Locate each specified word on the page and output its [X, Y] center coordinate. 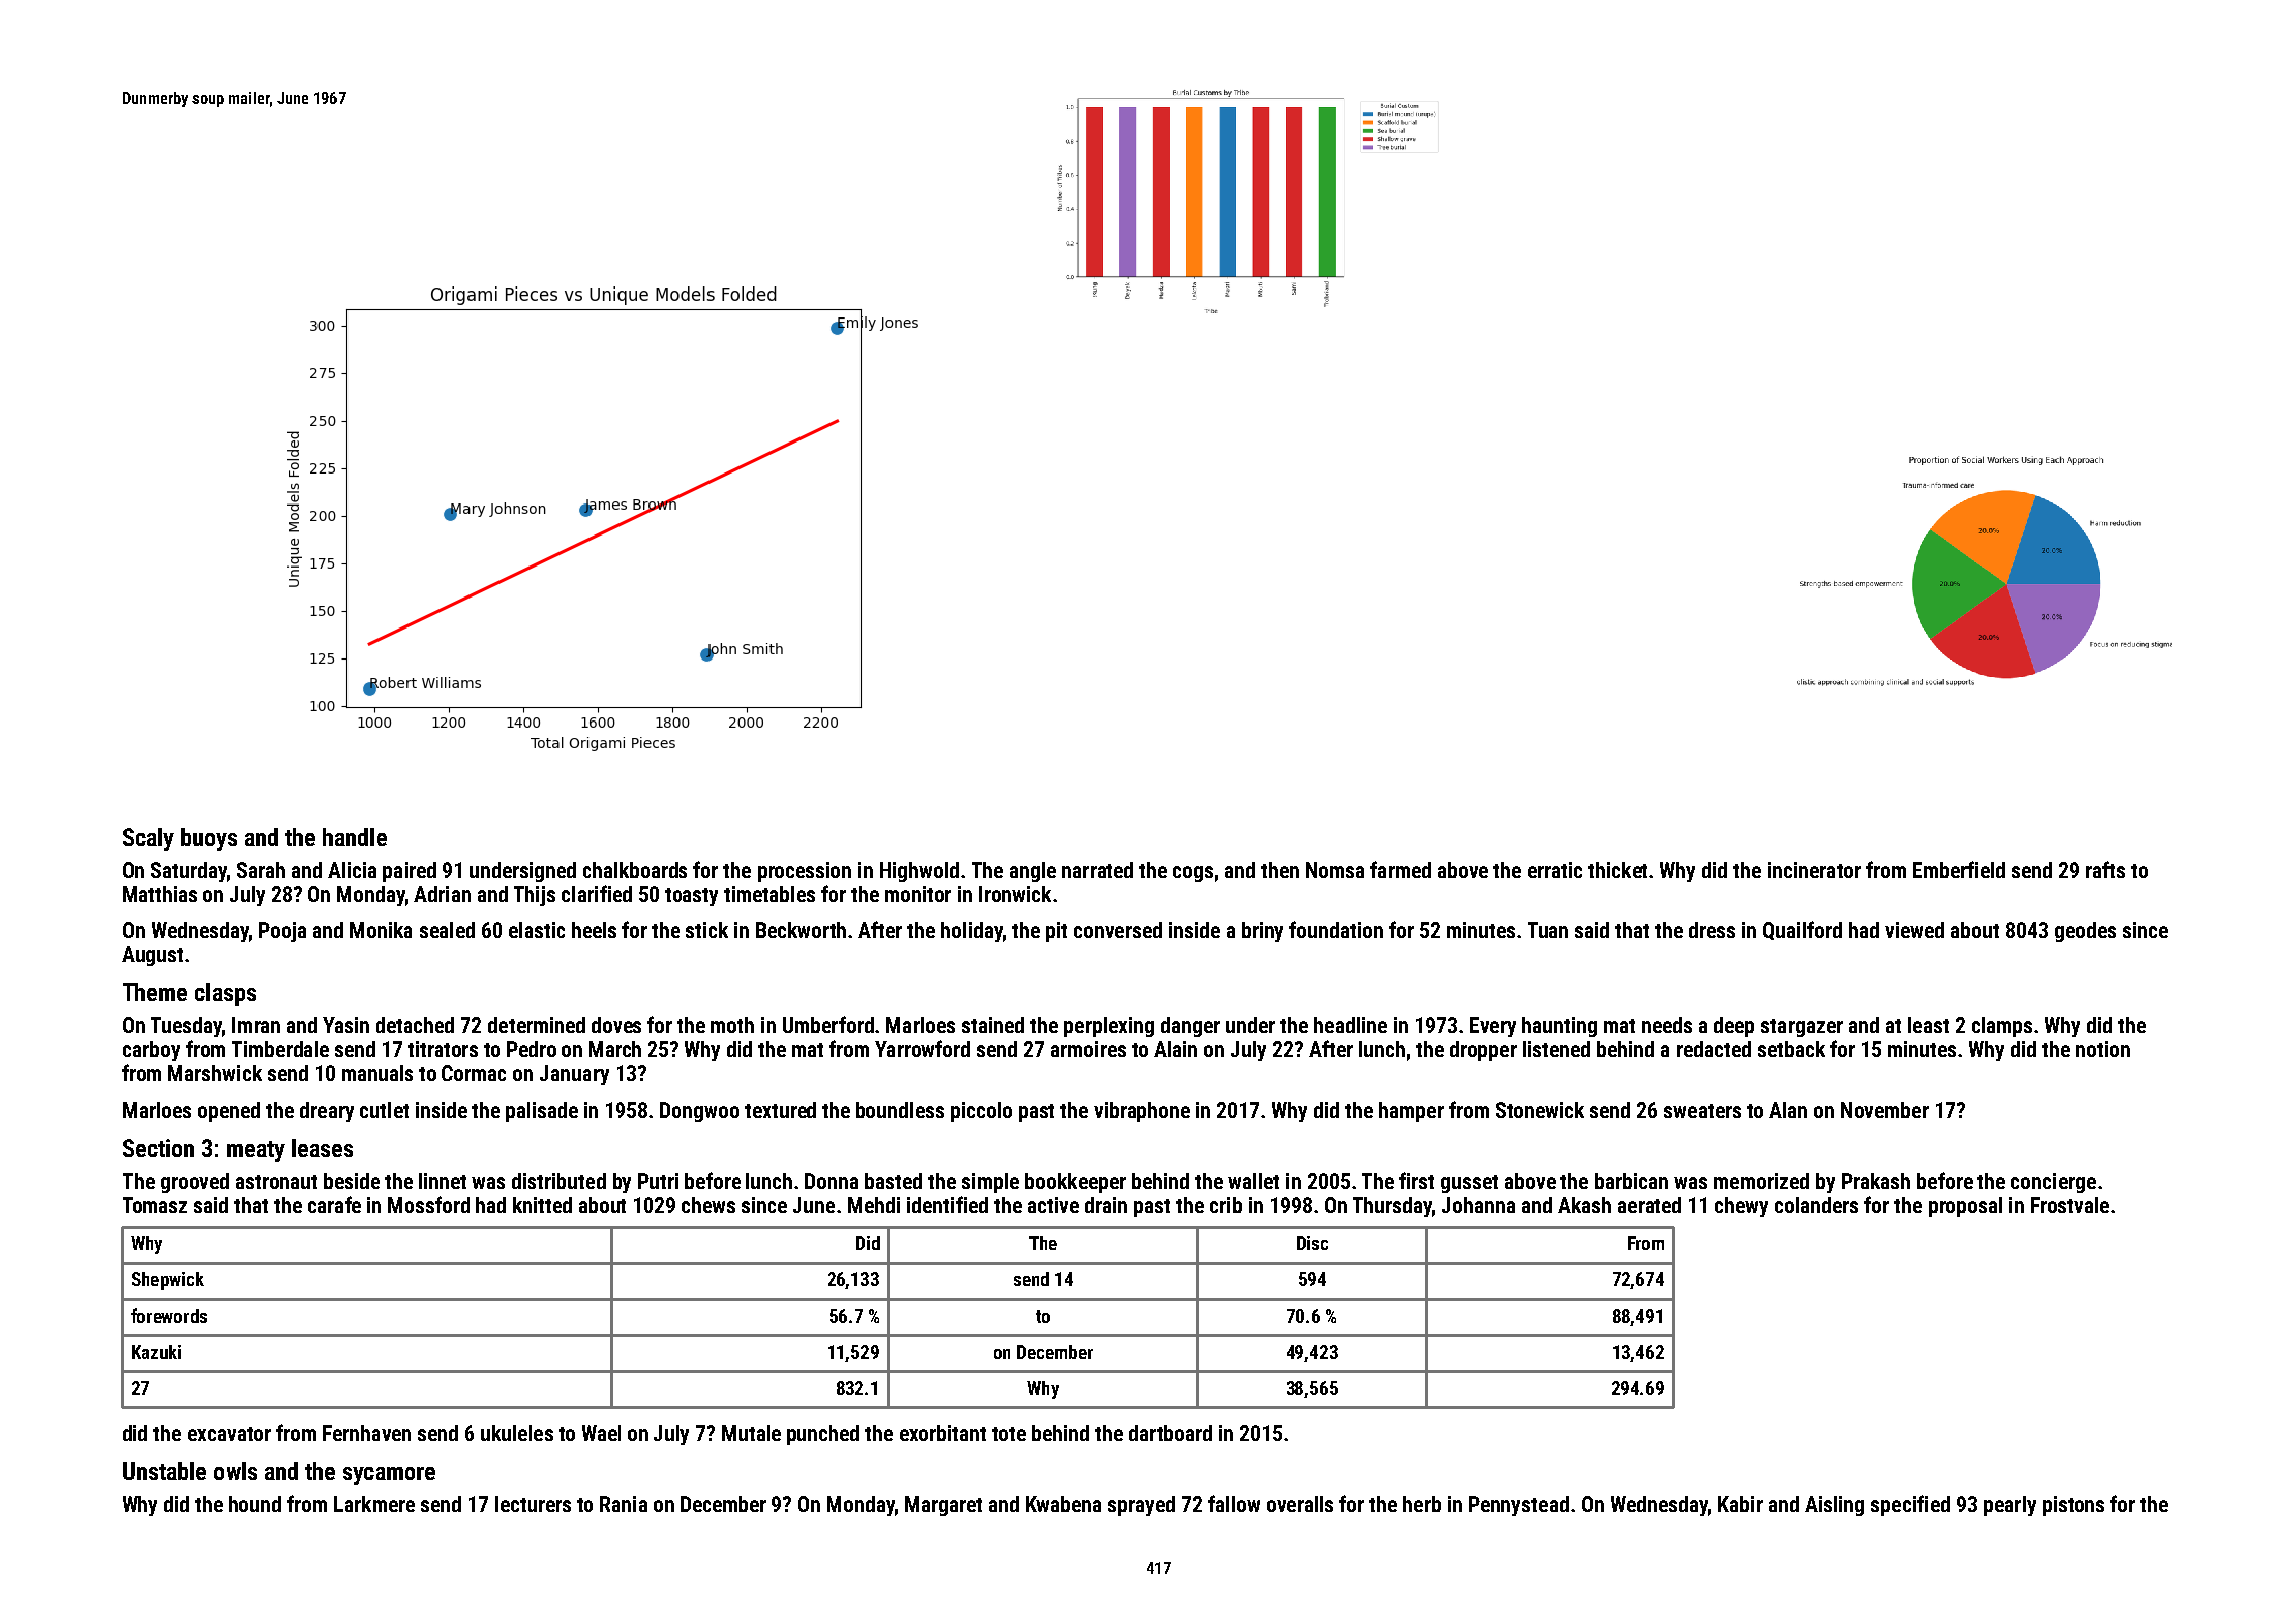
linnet [442, 1181]
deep [1734, 1027]
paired [409, 872]
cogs [1193, 874]
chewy [1741, 1207]
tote [1009, 1434]
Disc [1312, 1243]
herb [1422, 1504]
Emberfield [1959, 869]
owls [235, 1471]
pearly [2010, 1506]
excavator [229, 1434]
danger [1190, 1027]
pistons [2073, 1506]
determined [536, 1025]
